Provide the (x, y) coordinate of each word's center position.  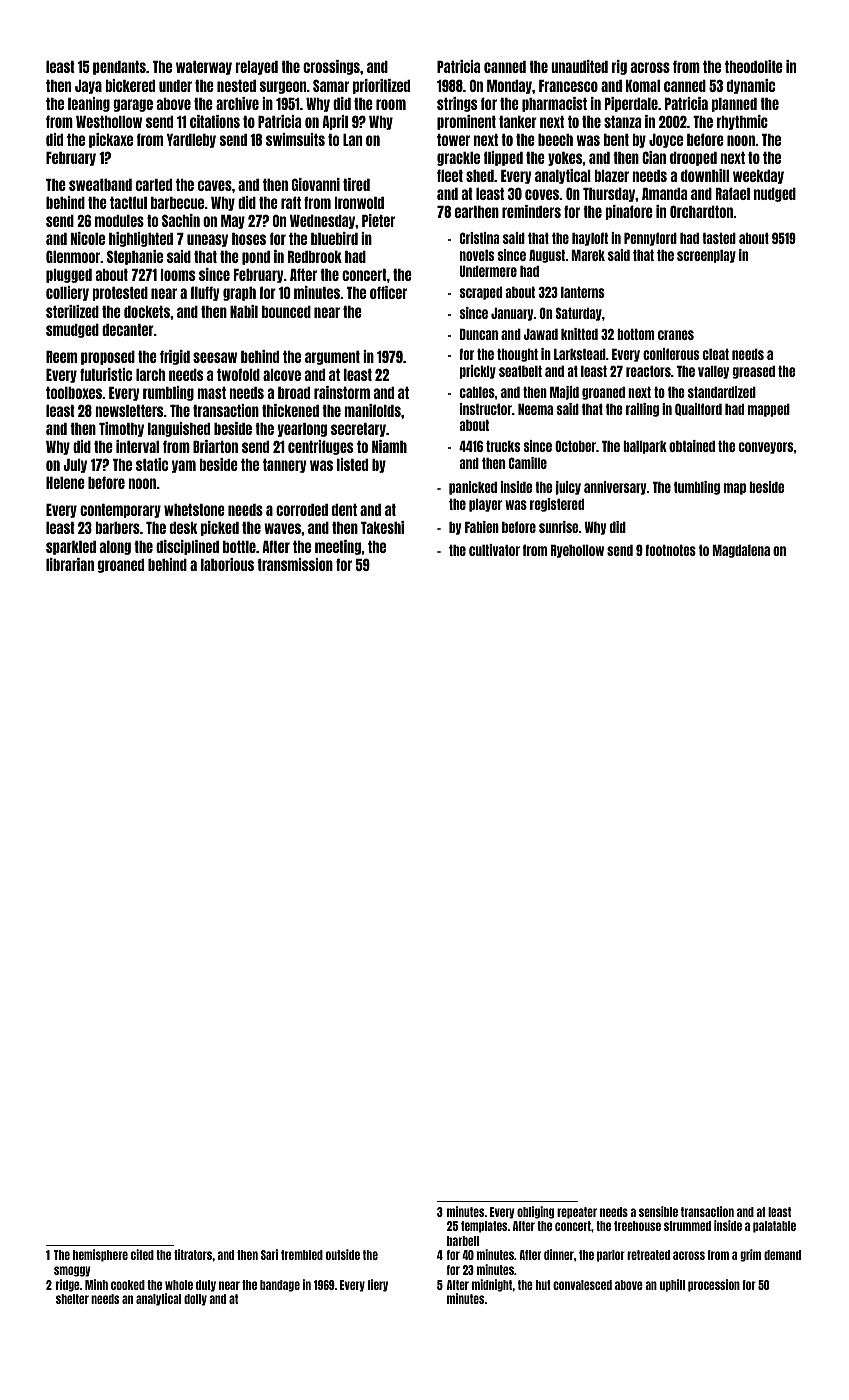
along (115, 548)
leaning (89, 104)
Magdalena (741, 551)
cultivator (494, 550)
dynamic (751, 86)
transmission (295, 564)
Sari (269, 1254)
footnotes (670, 550)
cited (142, 1254)
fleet (450, 175)
